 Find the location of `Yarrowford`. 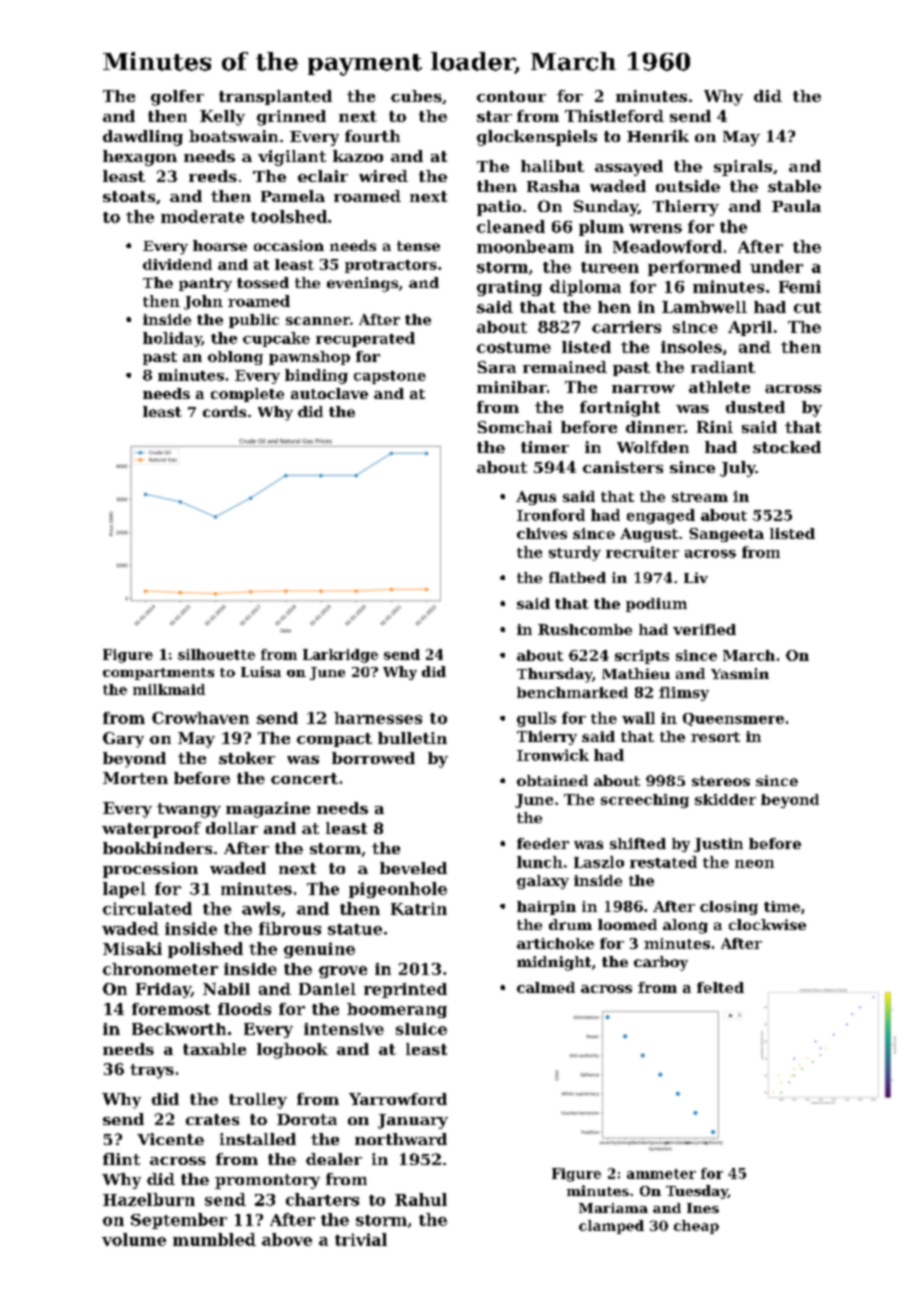

Yarrowford is located at coordinates (398, 1099).
